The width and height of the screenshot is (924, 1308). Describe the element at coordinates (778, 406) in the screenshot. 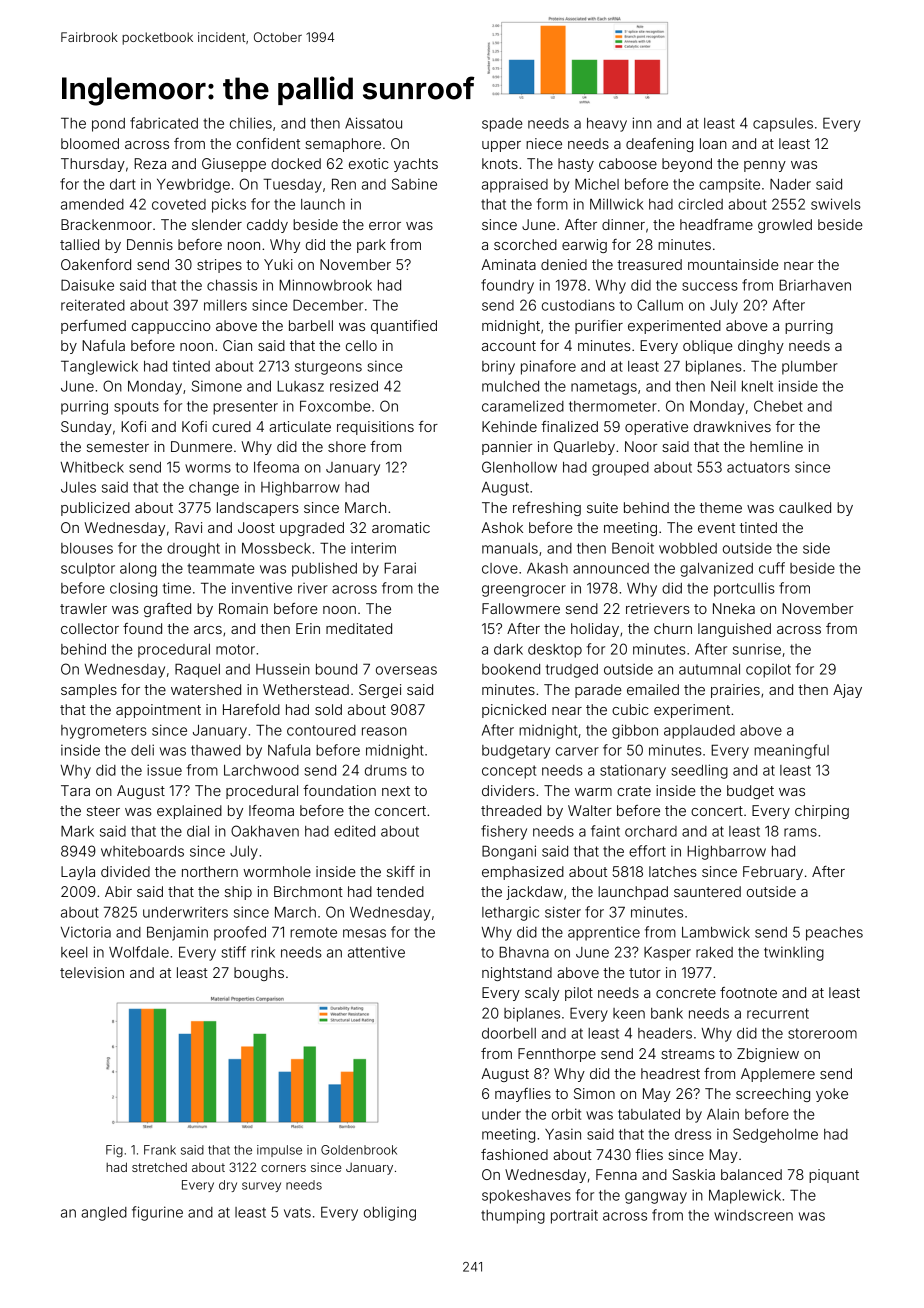

I see `Chebet` at that location.
